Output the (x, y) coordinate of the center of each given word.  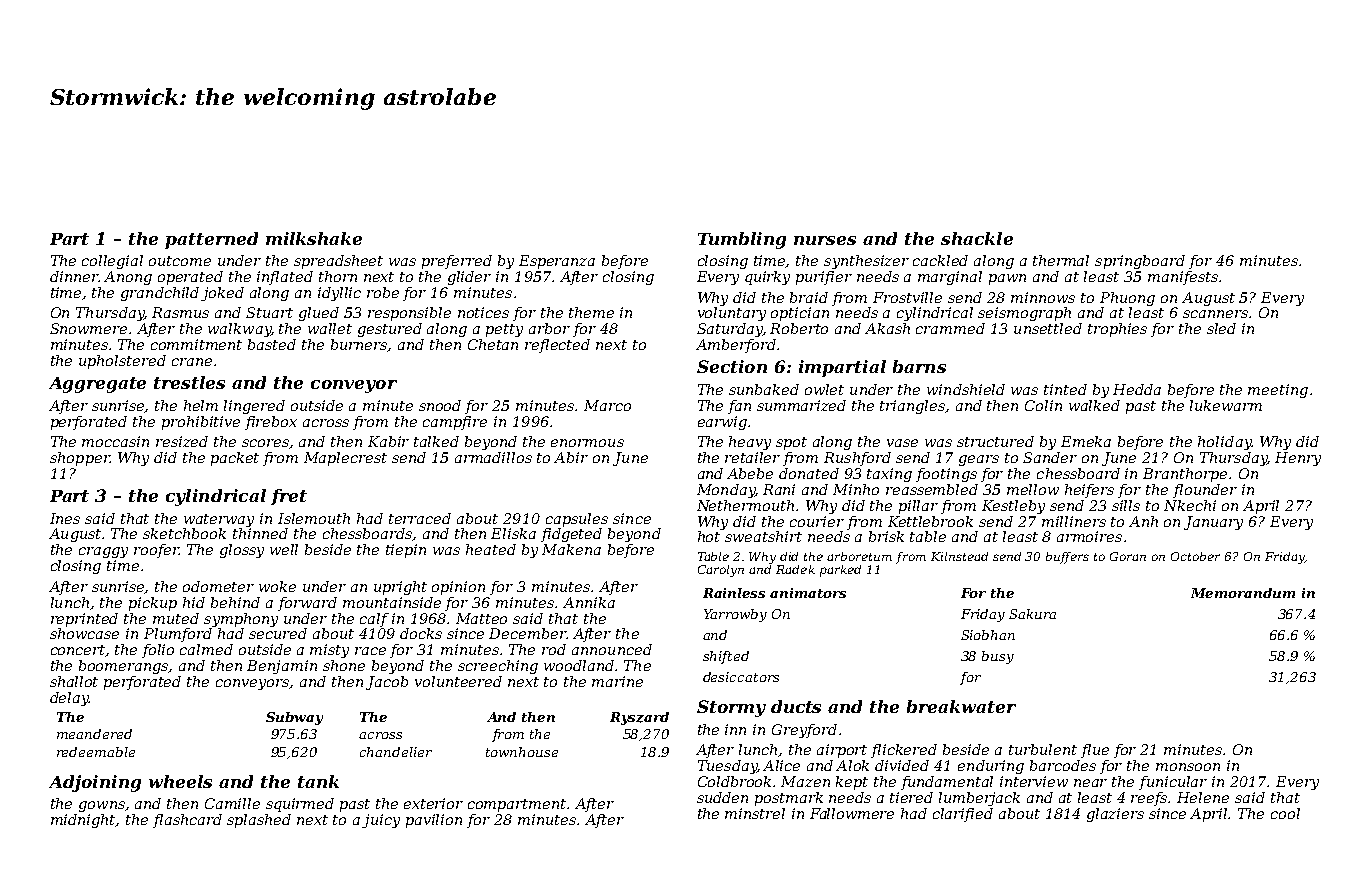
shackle (977, 238)
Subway (294, 718)
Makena (571, 549)
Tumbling (742, 240)
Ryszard (639, 718)
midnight (83, 821)
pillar (918, 507)
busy (998, 657)
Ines (65, 518)
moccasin (115, 441)
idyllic (339, 294)
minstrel (755, 813)
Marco (607, 405)
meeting (1278, 391)
